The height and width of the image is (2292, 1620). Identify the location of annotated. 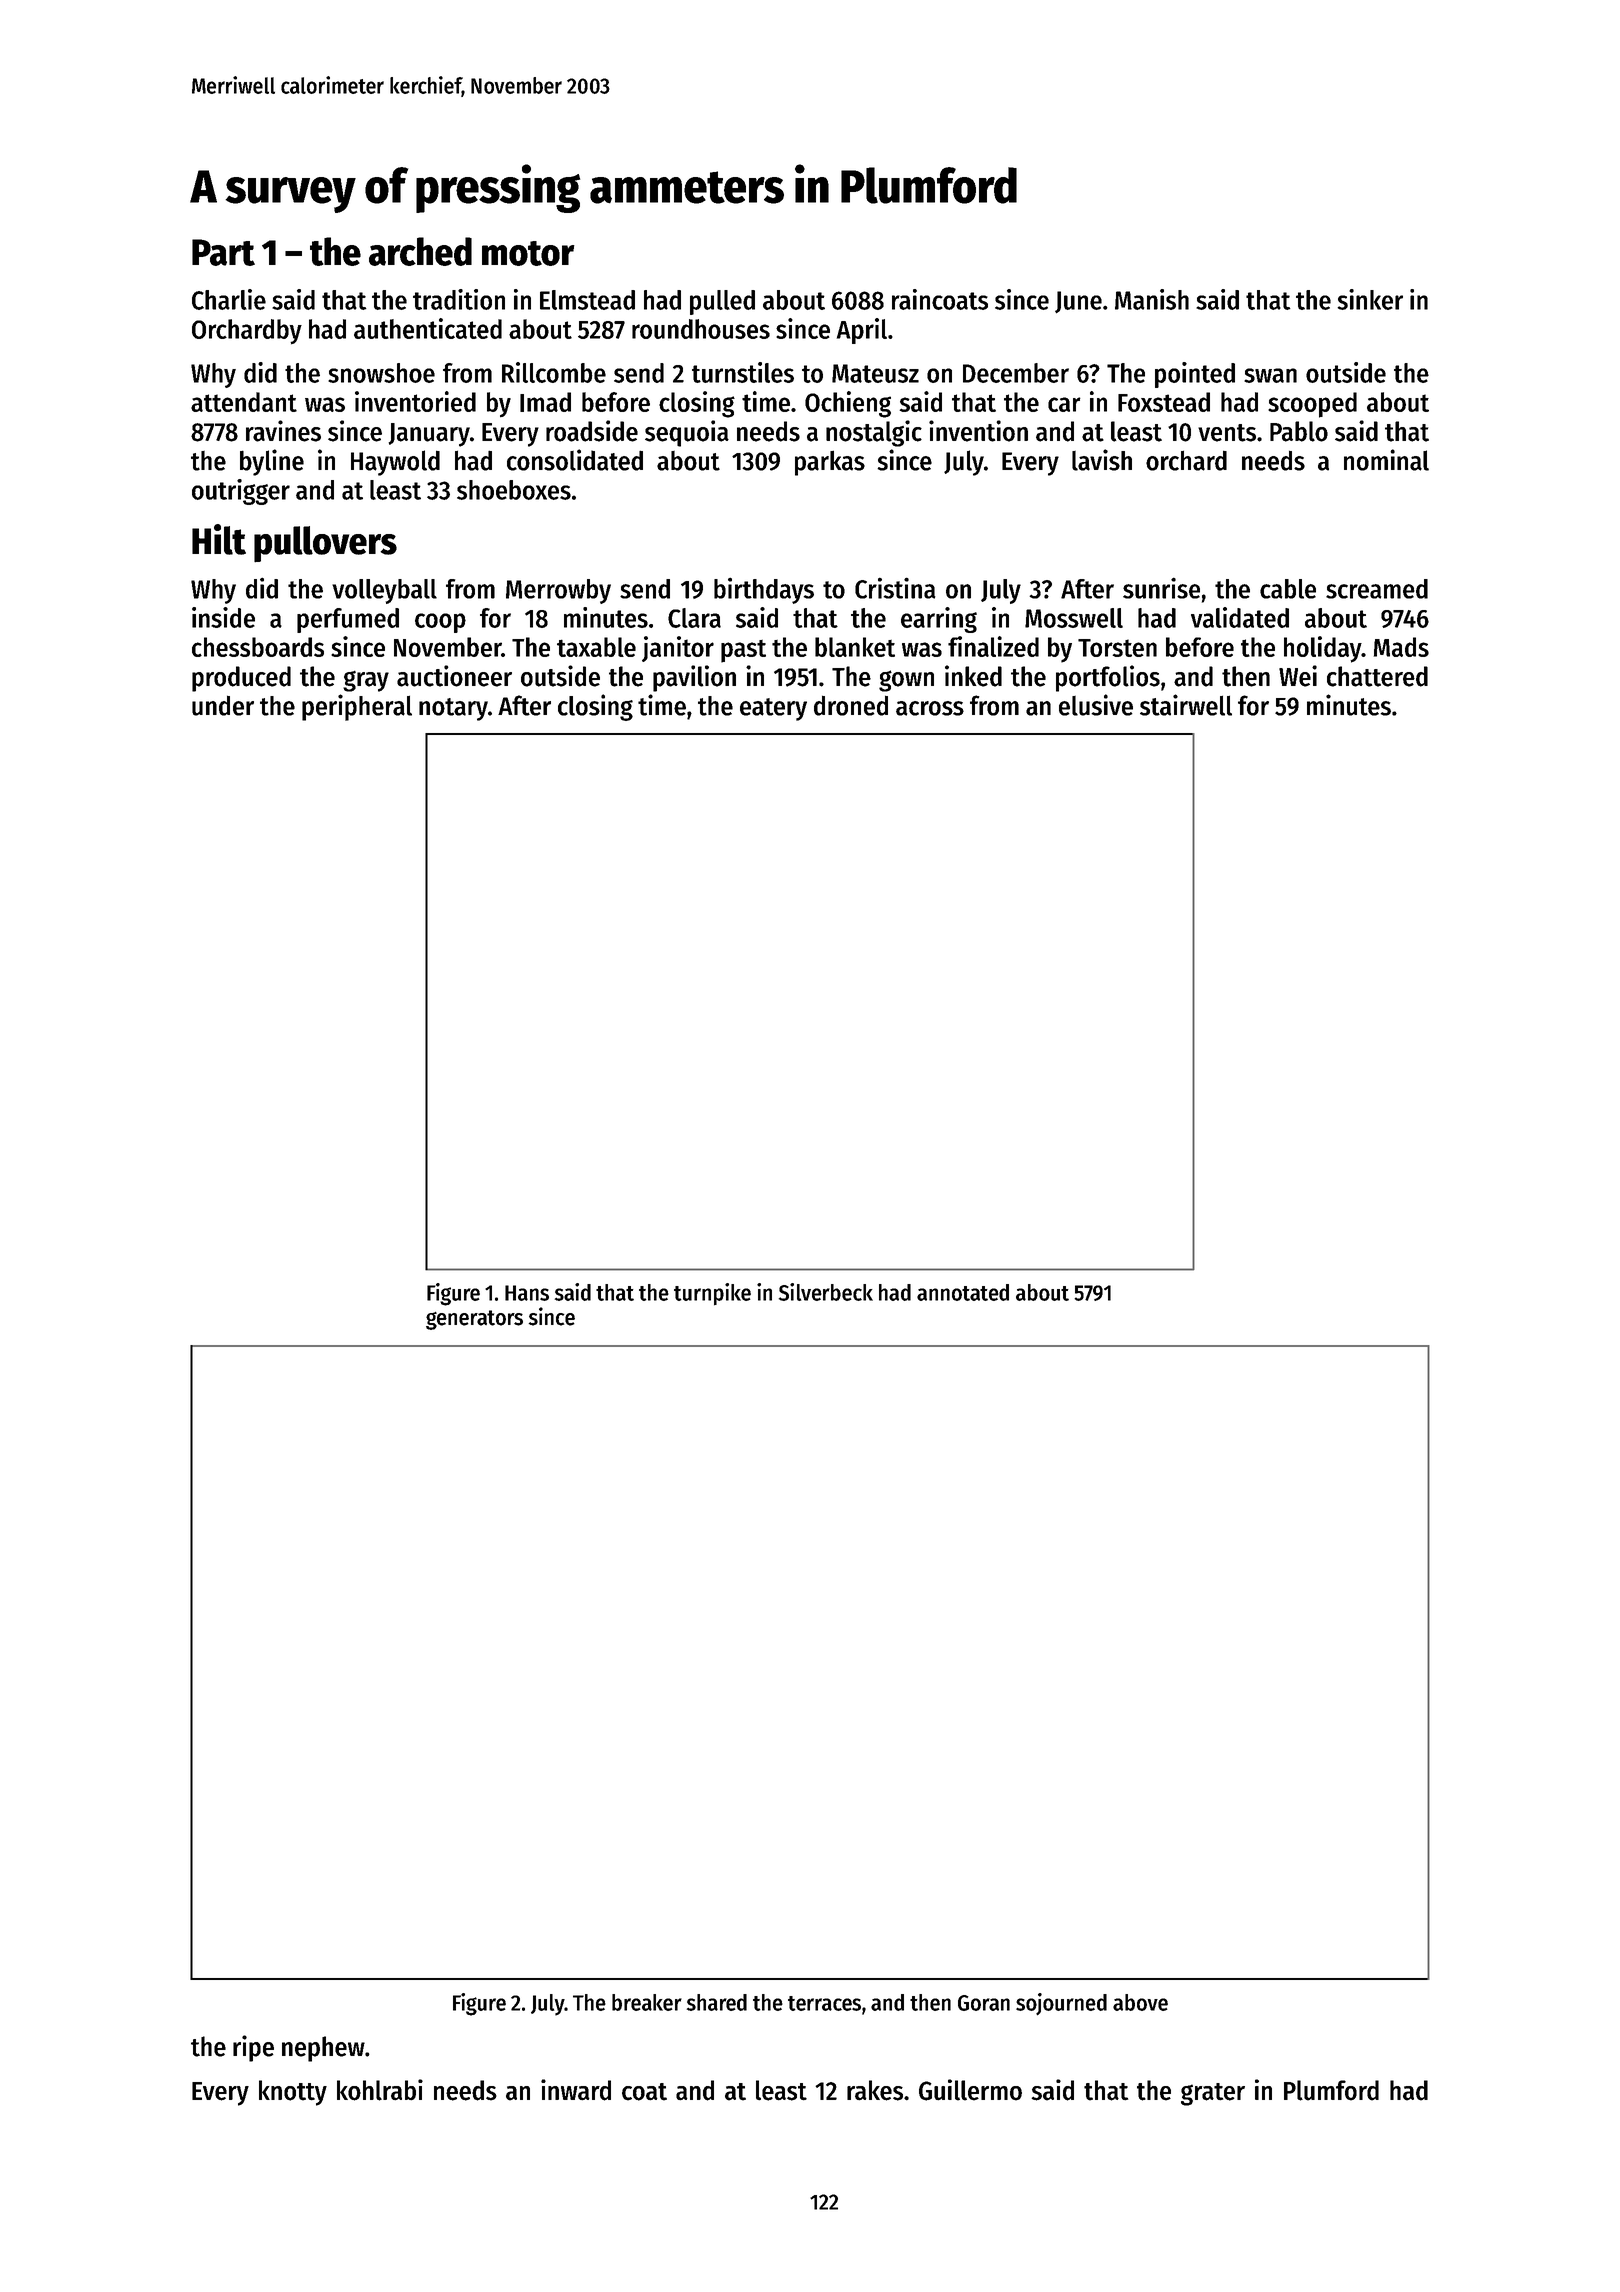
(963, 1292).
